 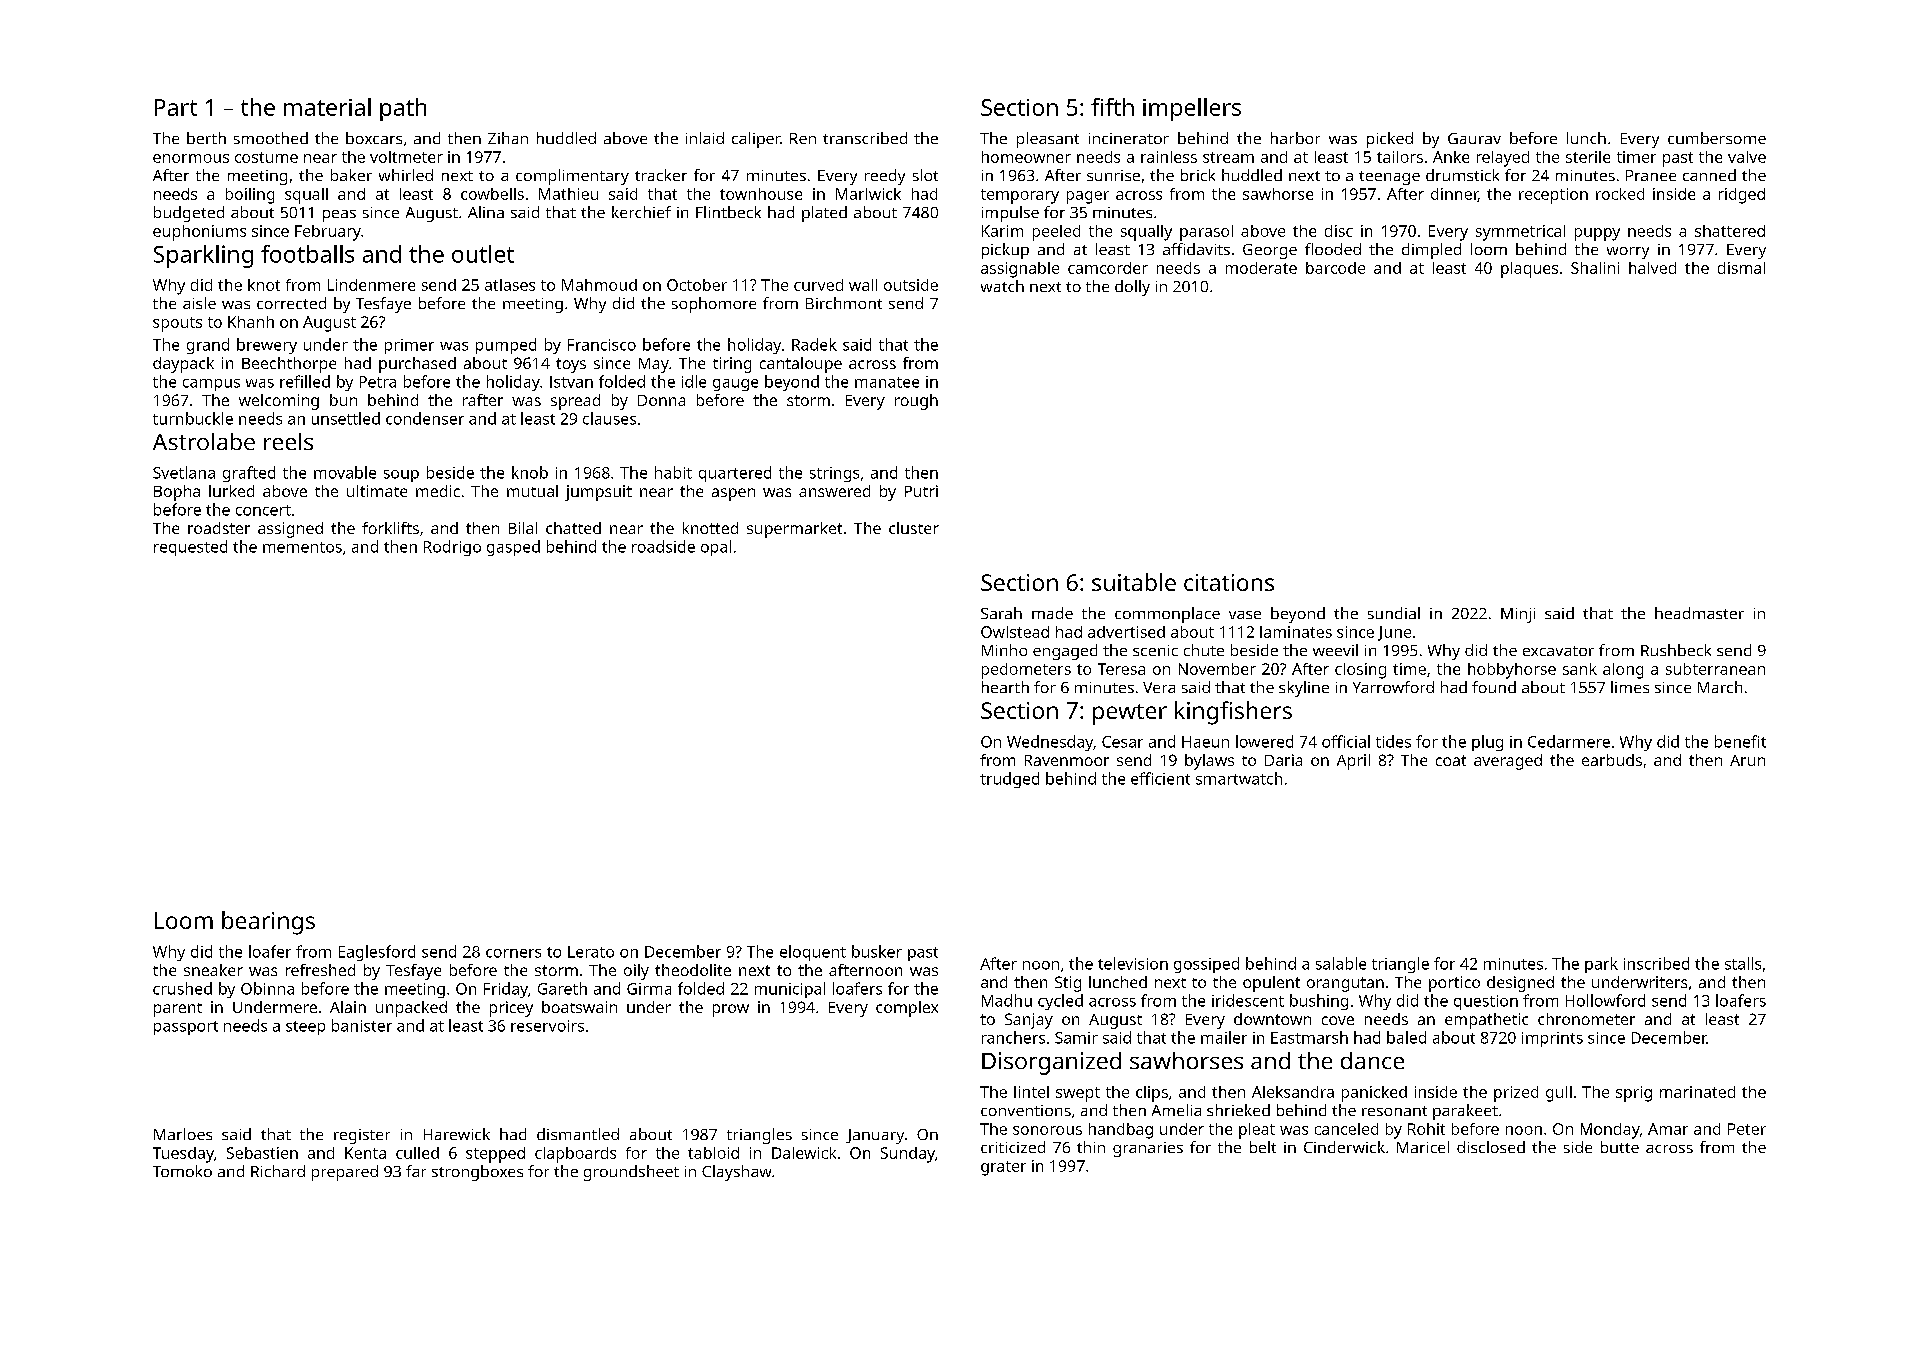 I want to click on Obinna, so click(x=267, y=988).
